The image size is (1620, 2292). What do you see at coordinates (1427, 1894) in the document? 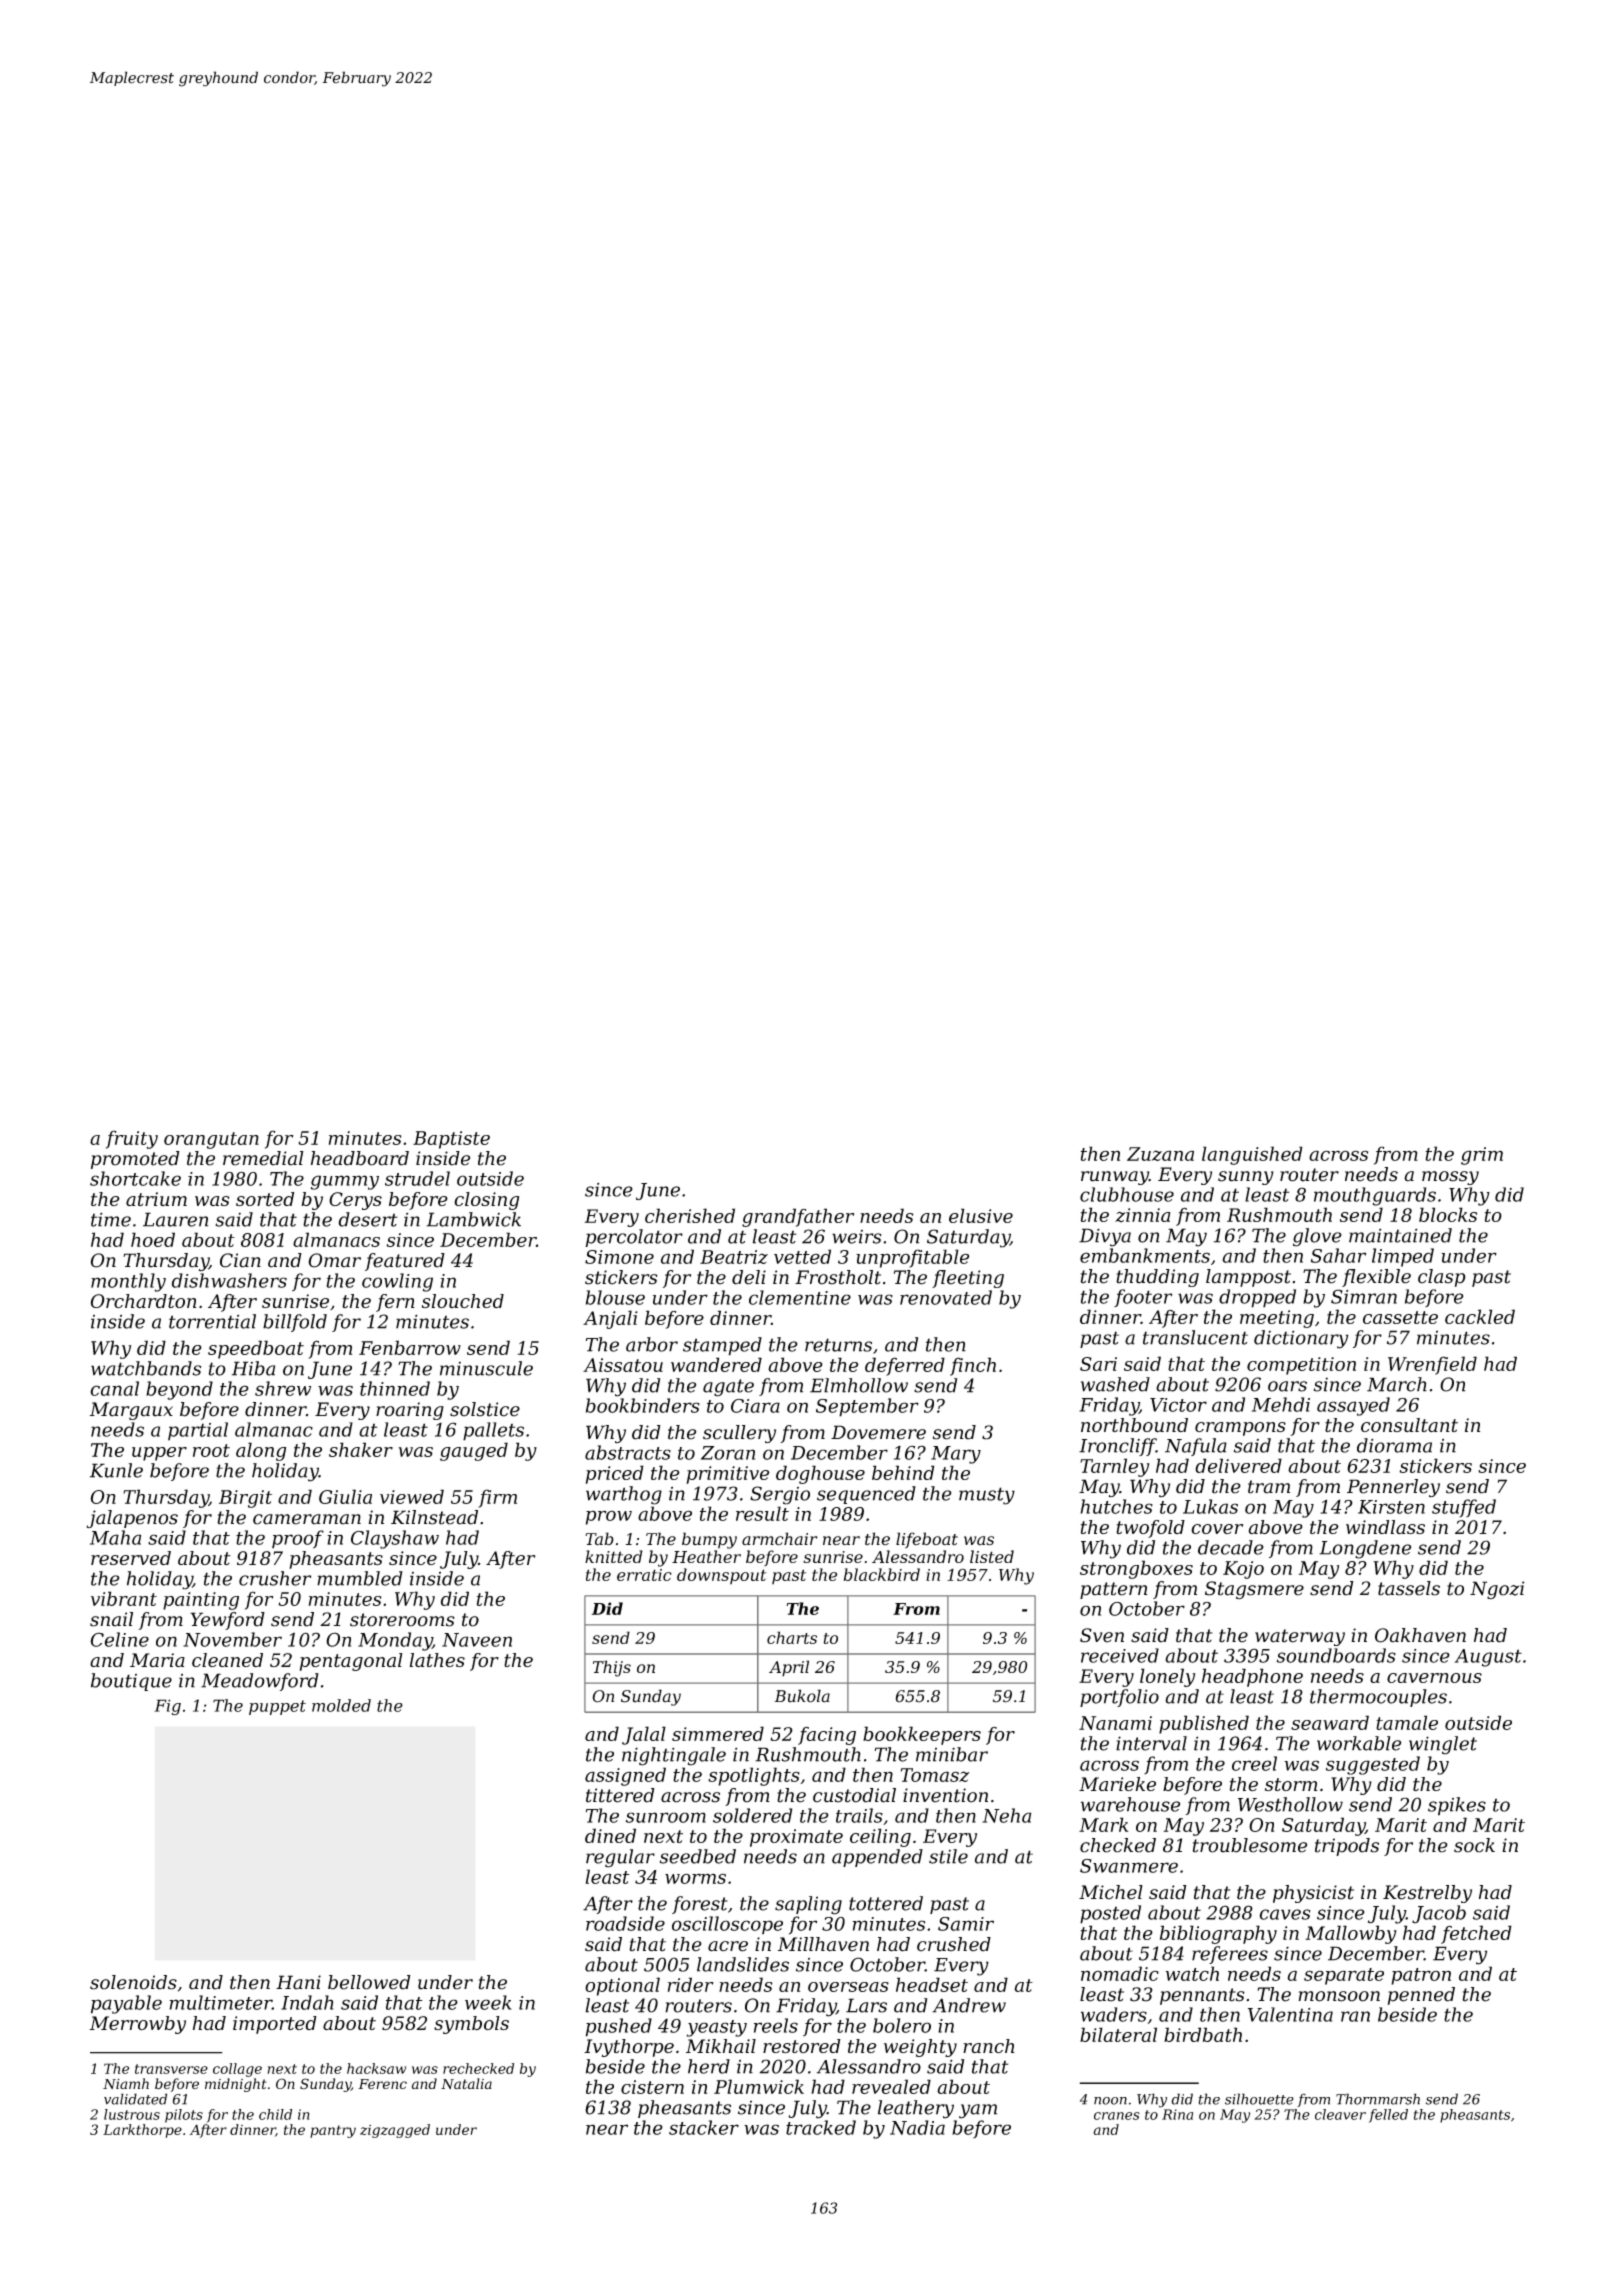
I see `Kestrelby` at bounding box center [1427, 1894].
